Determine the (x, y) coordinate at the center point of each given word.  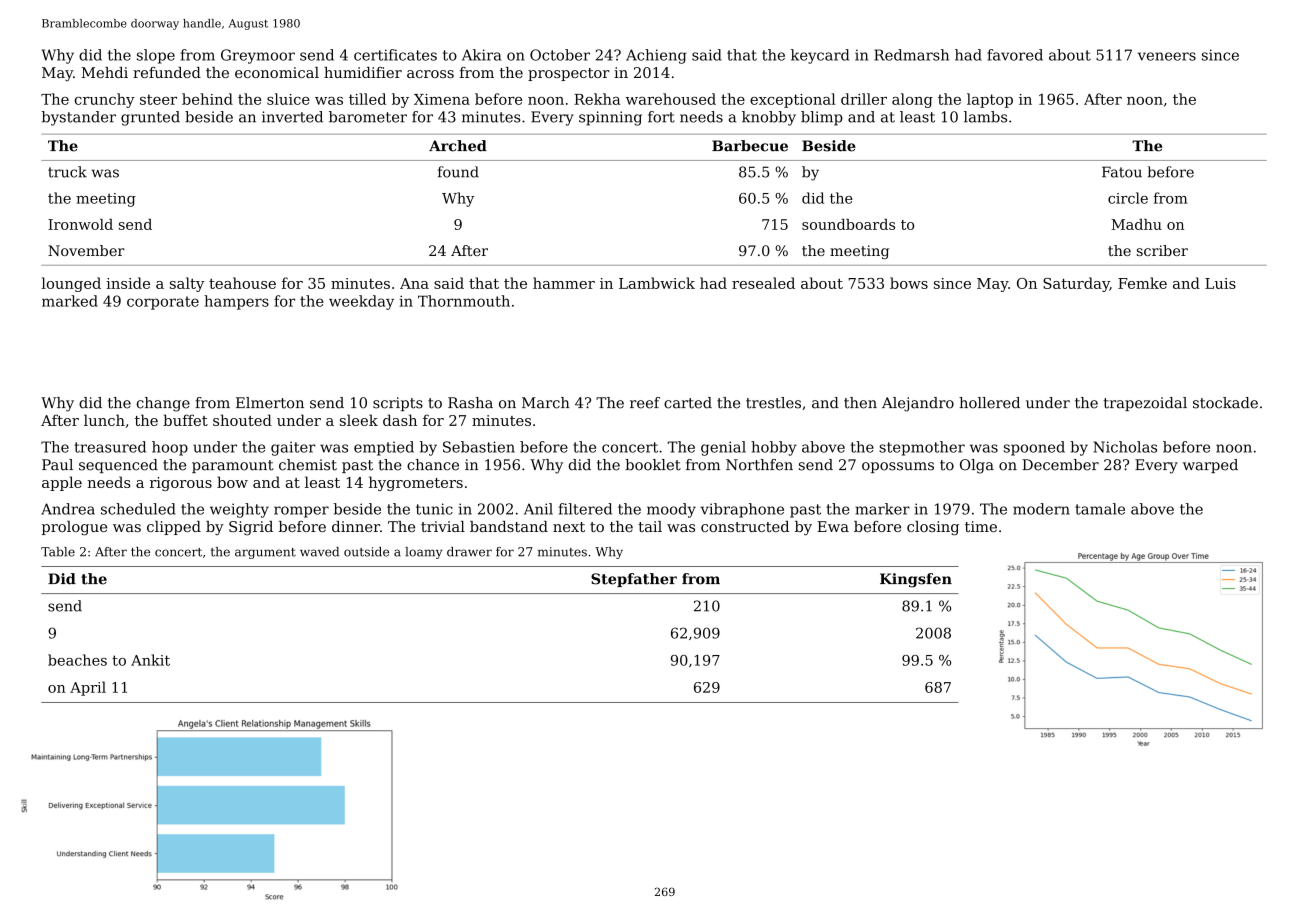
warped (1210, 466)
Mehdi (104, 72)
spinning (610, 118)
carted (688, 403)
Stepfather (634, 580)
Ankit (150, 660)
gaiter (293, 448)
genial (723, 448)
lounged (71, 284)
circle (1128, 198)
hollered (989, 403)
